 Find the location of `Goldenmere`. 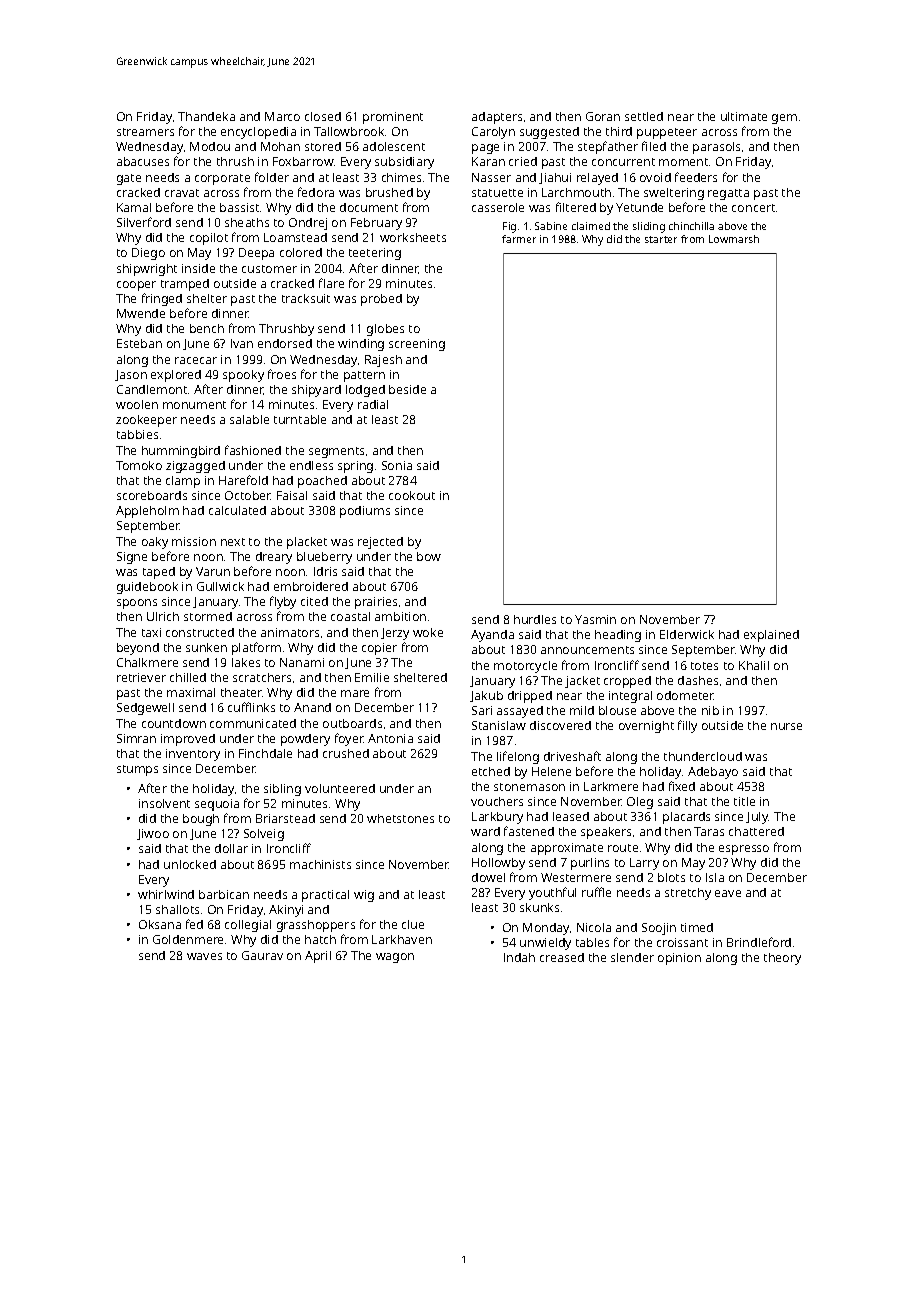

Goldenmere is located at coordinates (188, 939).
